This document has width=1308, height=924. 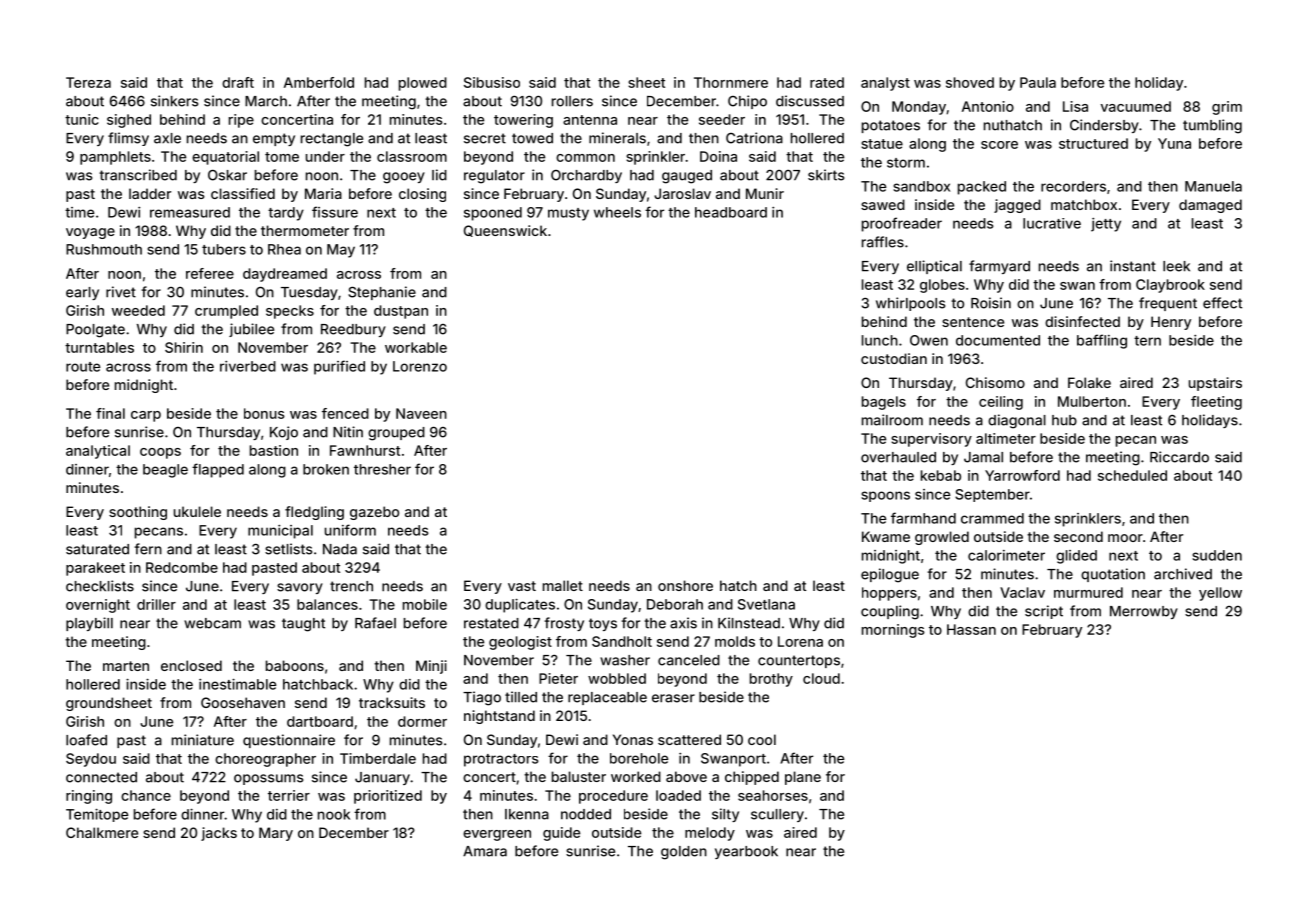 I want to click on scattered, so click(x=689, y=739).
